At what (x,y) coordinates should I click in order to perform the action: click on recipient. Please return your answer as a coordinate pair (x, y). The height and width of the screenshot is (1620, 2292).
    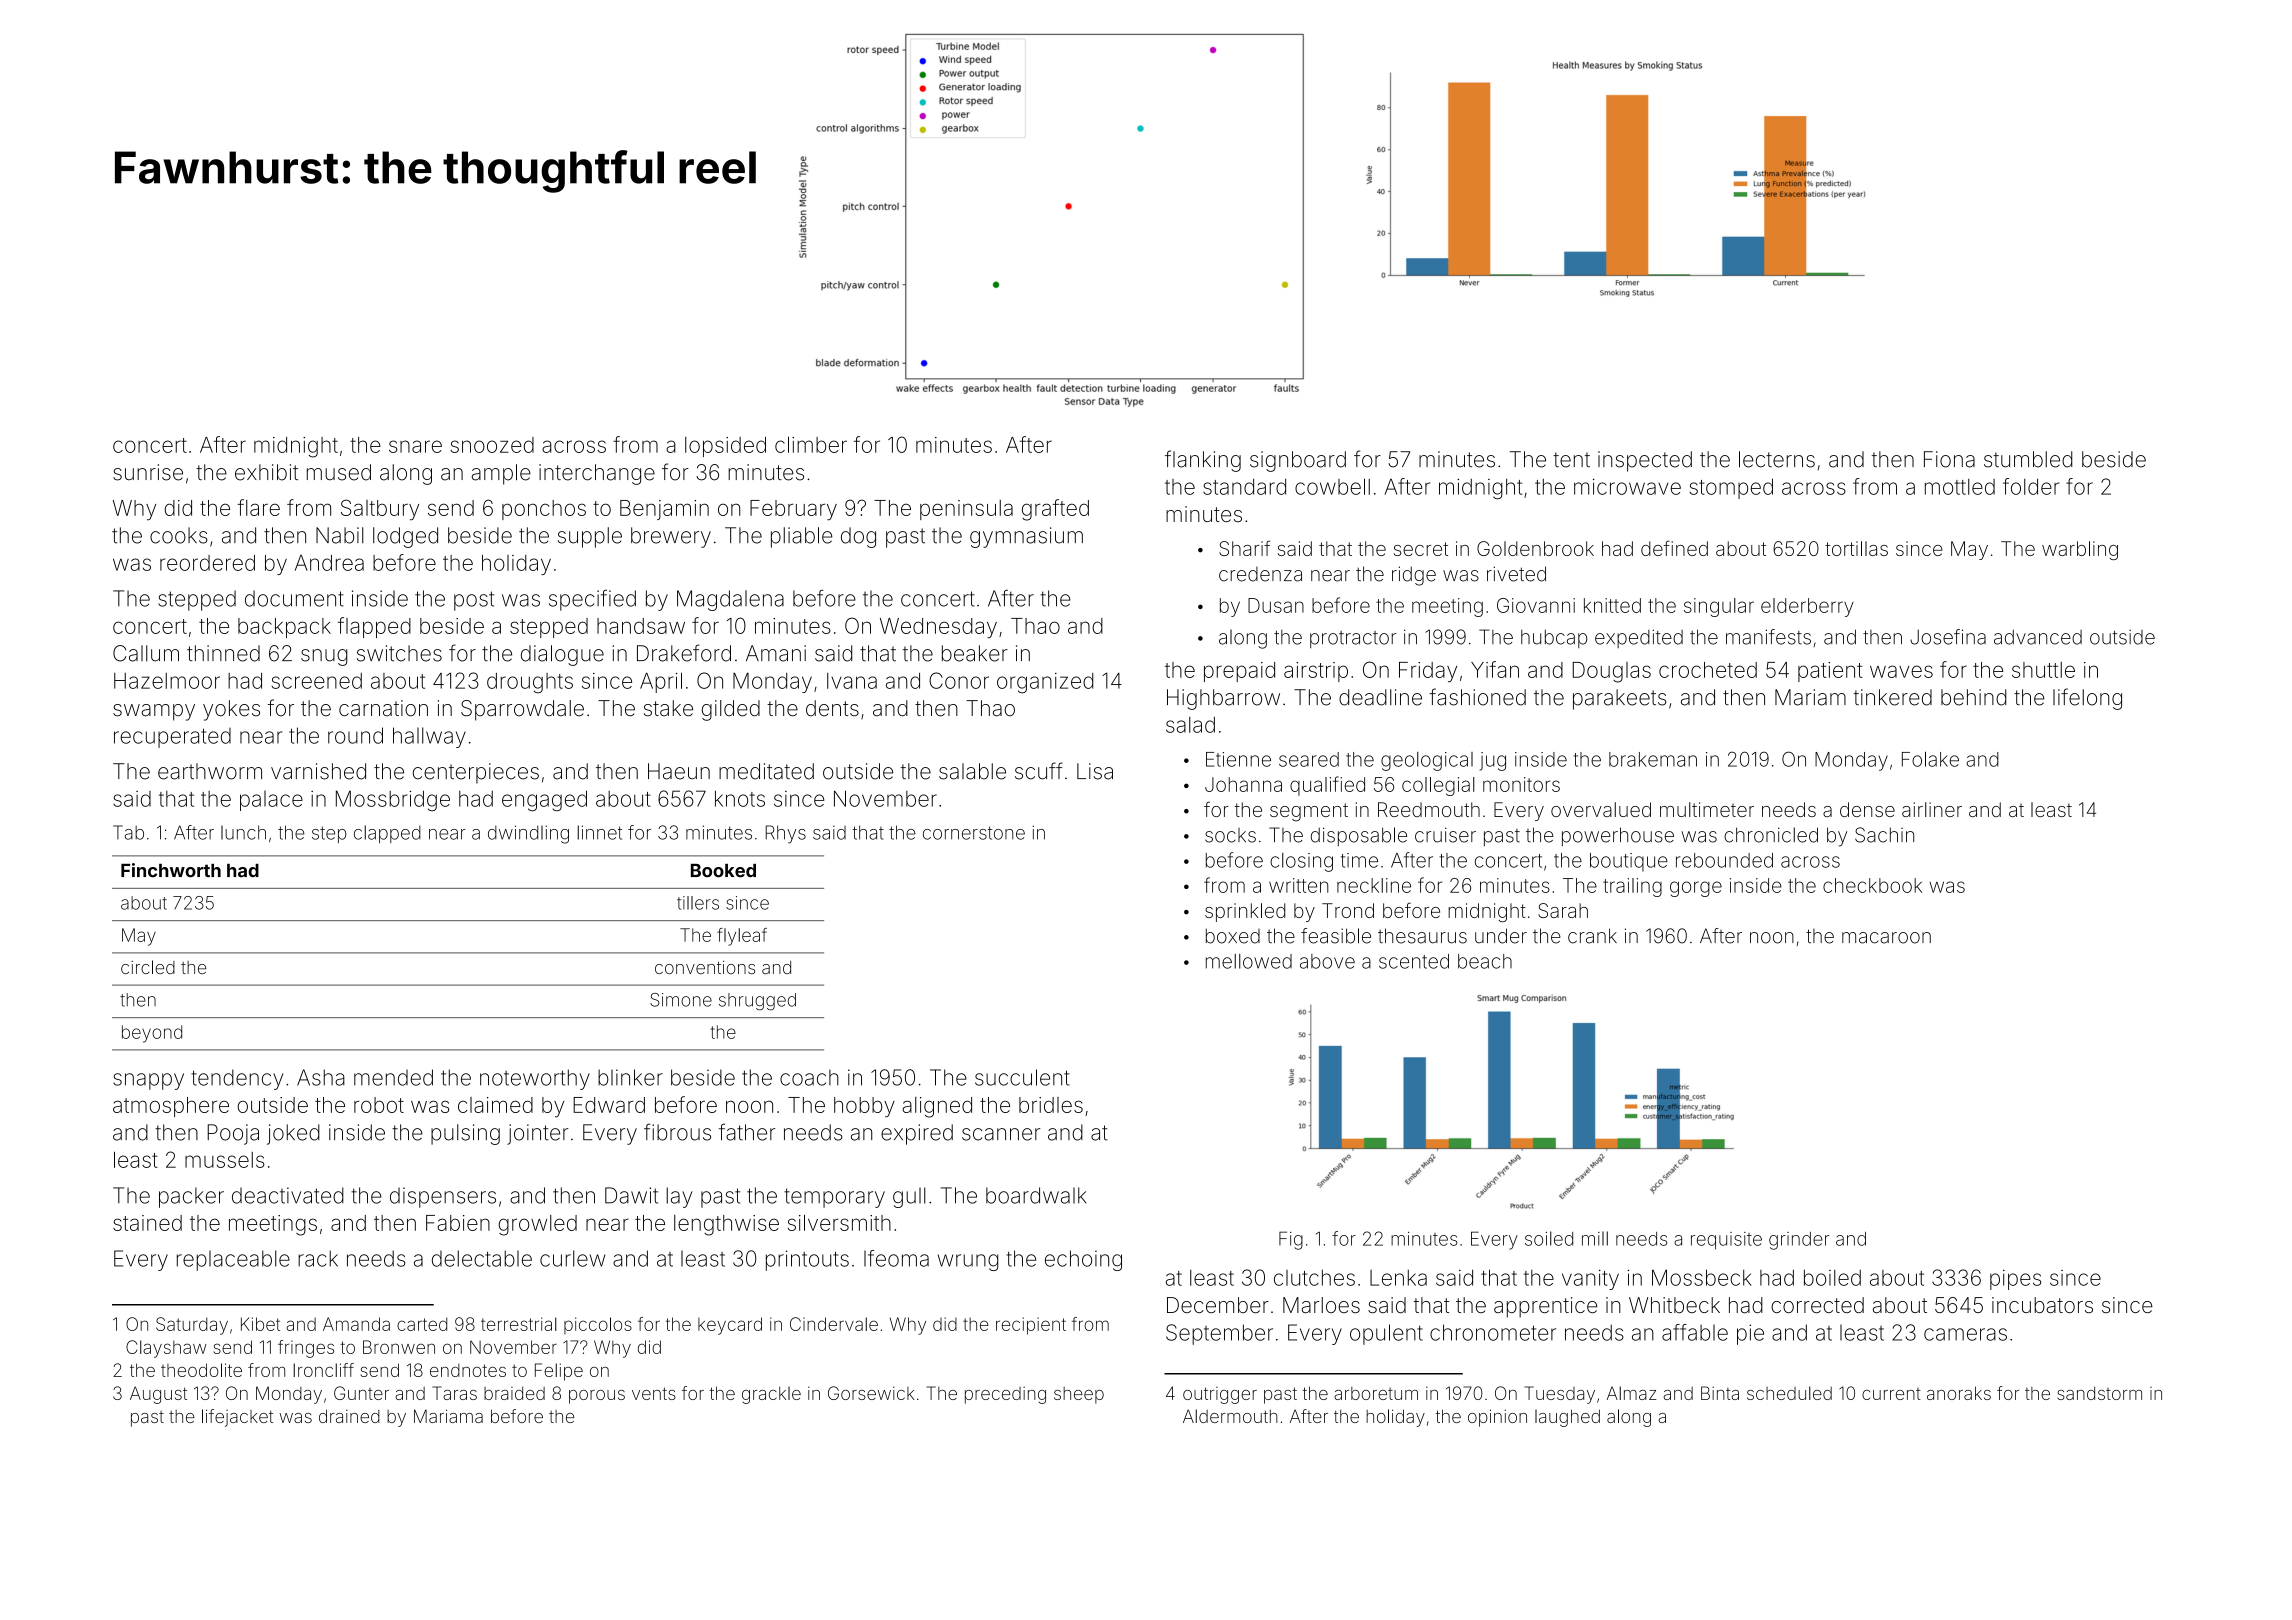
    Looking at the image, I should click on (1031, 1326).
